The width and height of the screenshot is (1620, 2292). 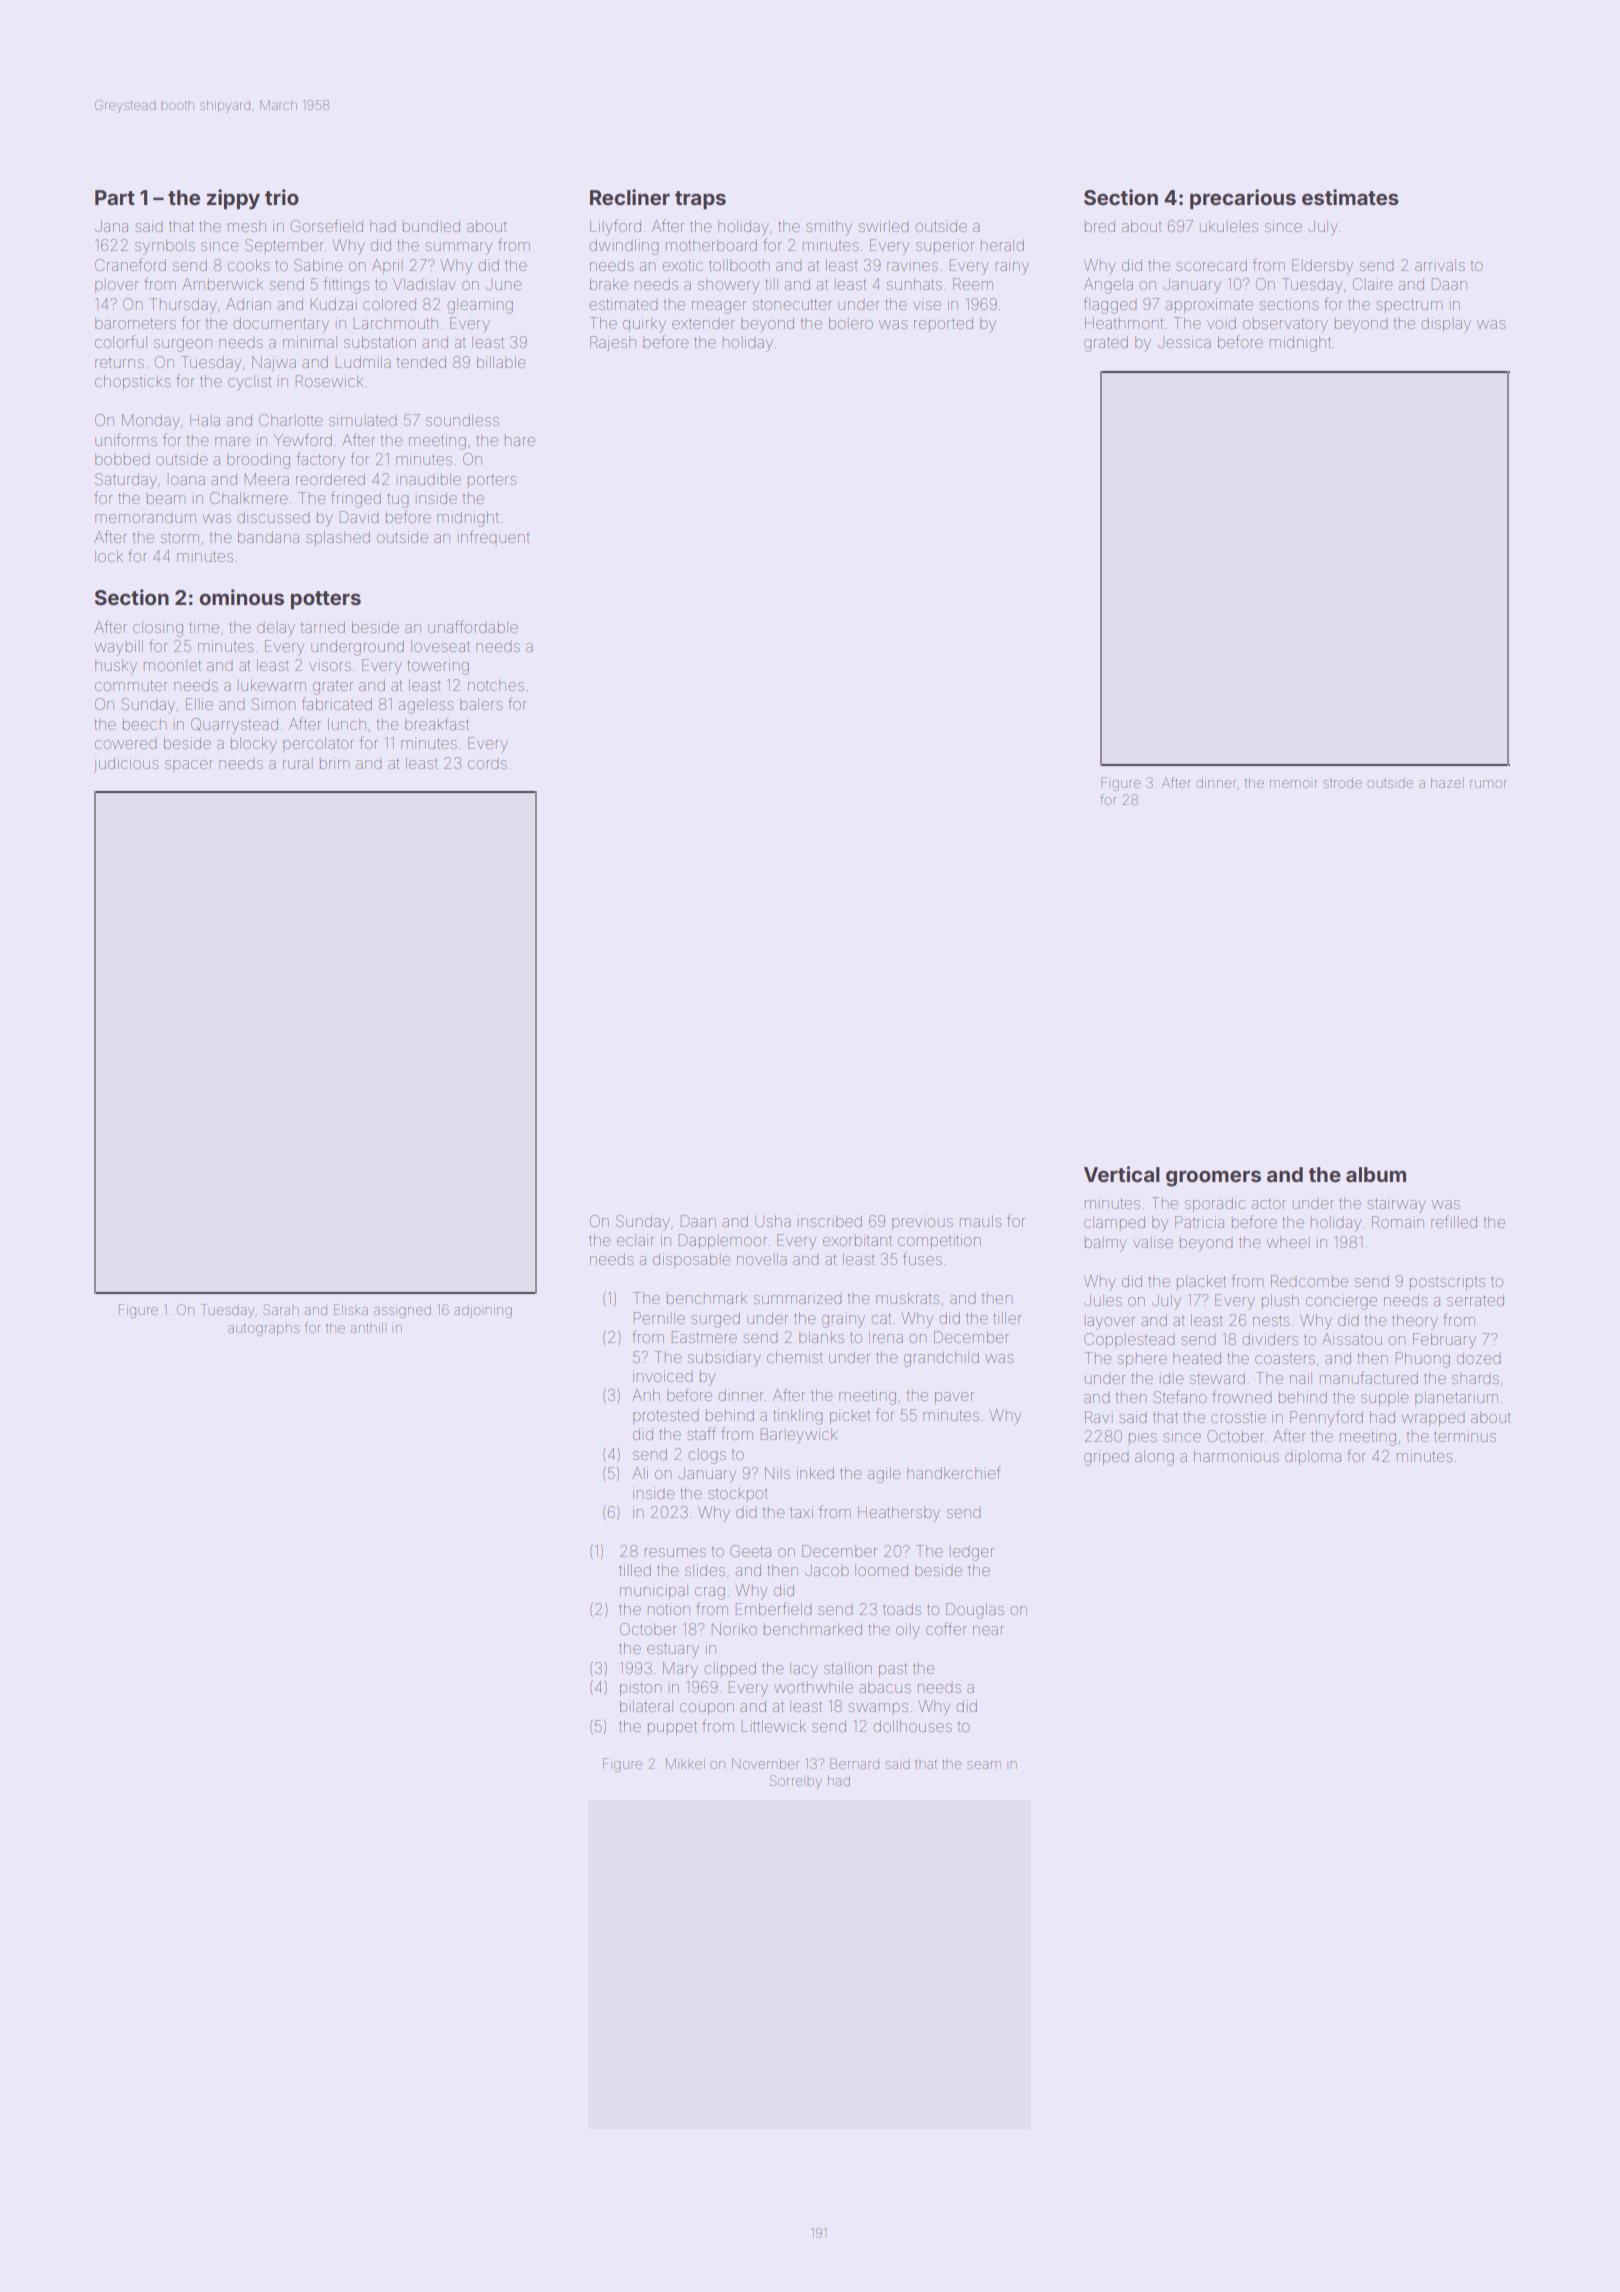 What do you see at coordinates (914, 284) in the screenshot?
I see `sunhats` at bounding box center [914, 284].
